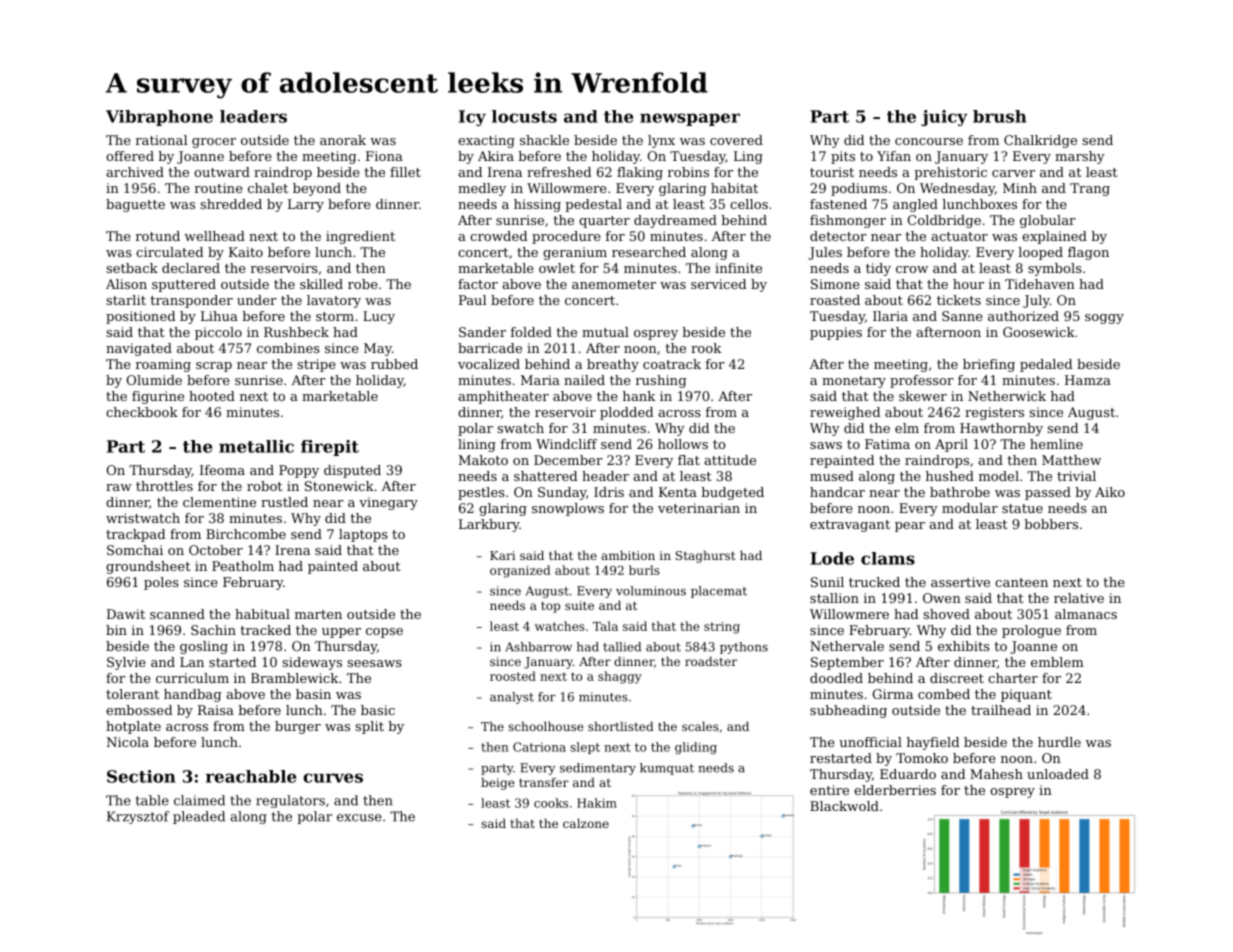 The height and width of the screenshot is (952, 1233). I want to click on hotplate, so click(133, 727).
